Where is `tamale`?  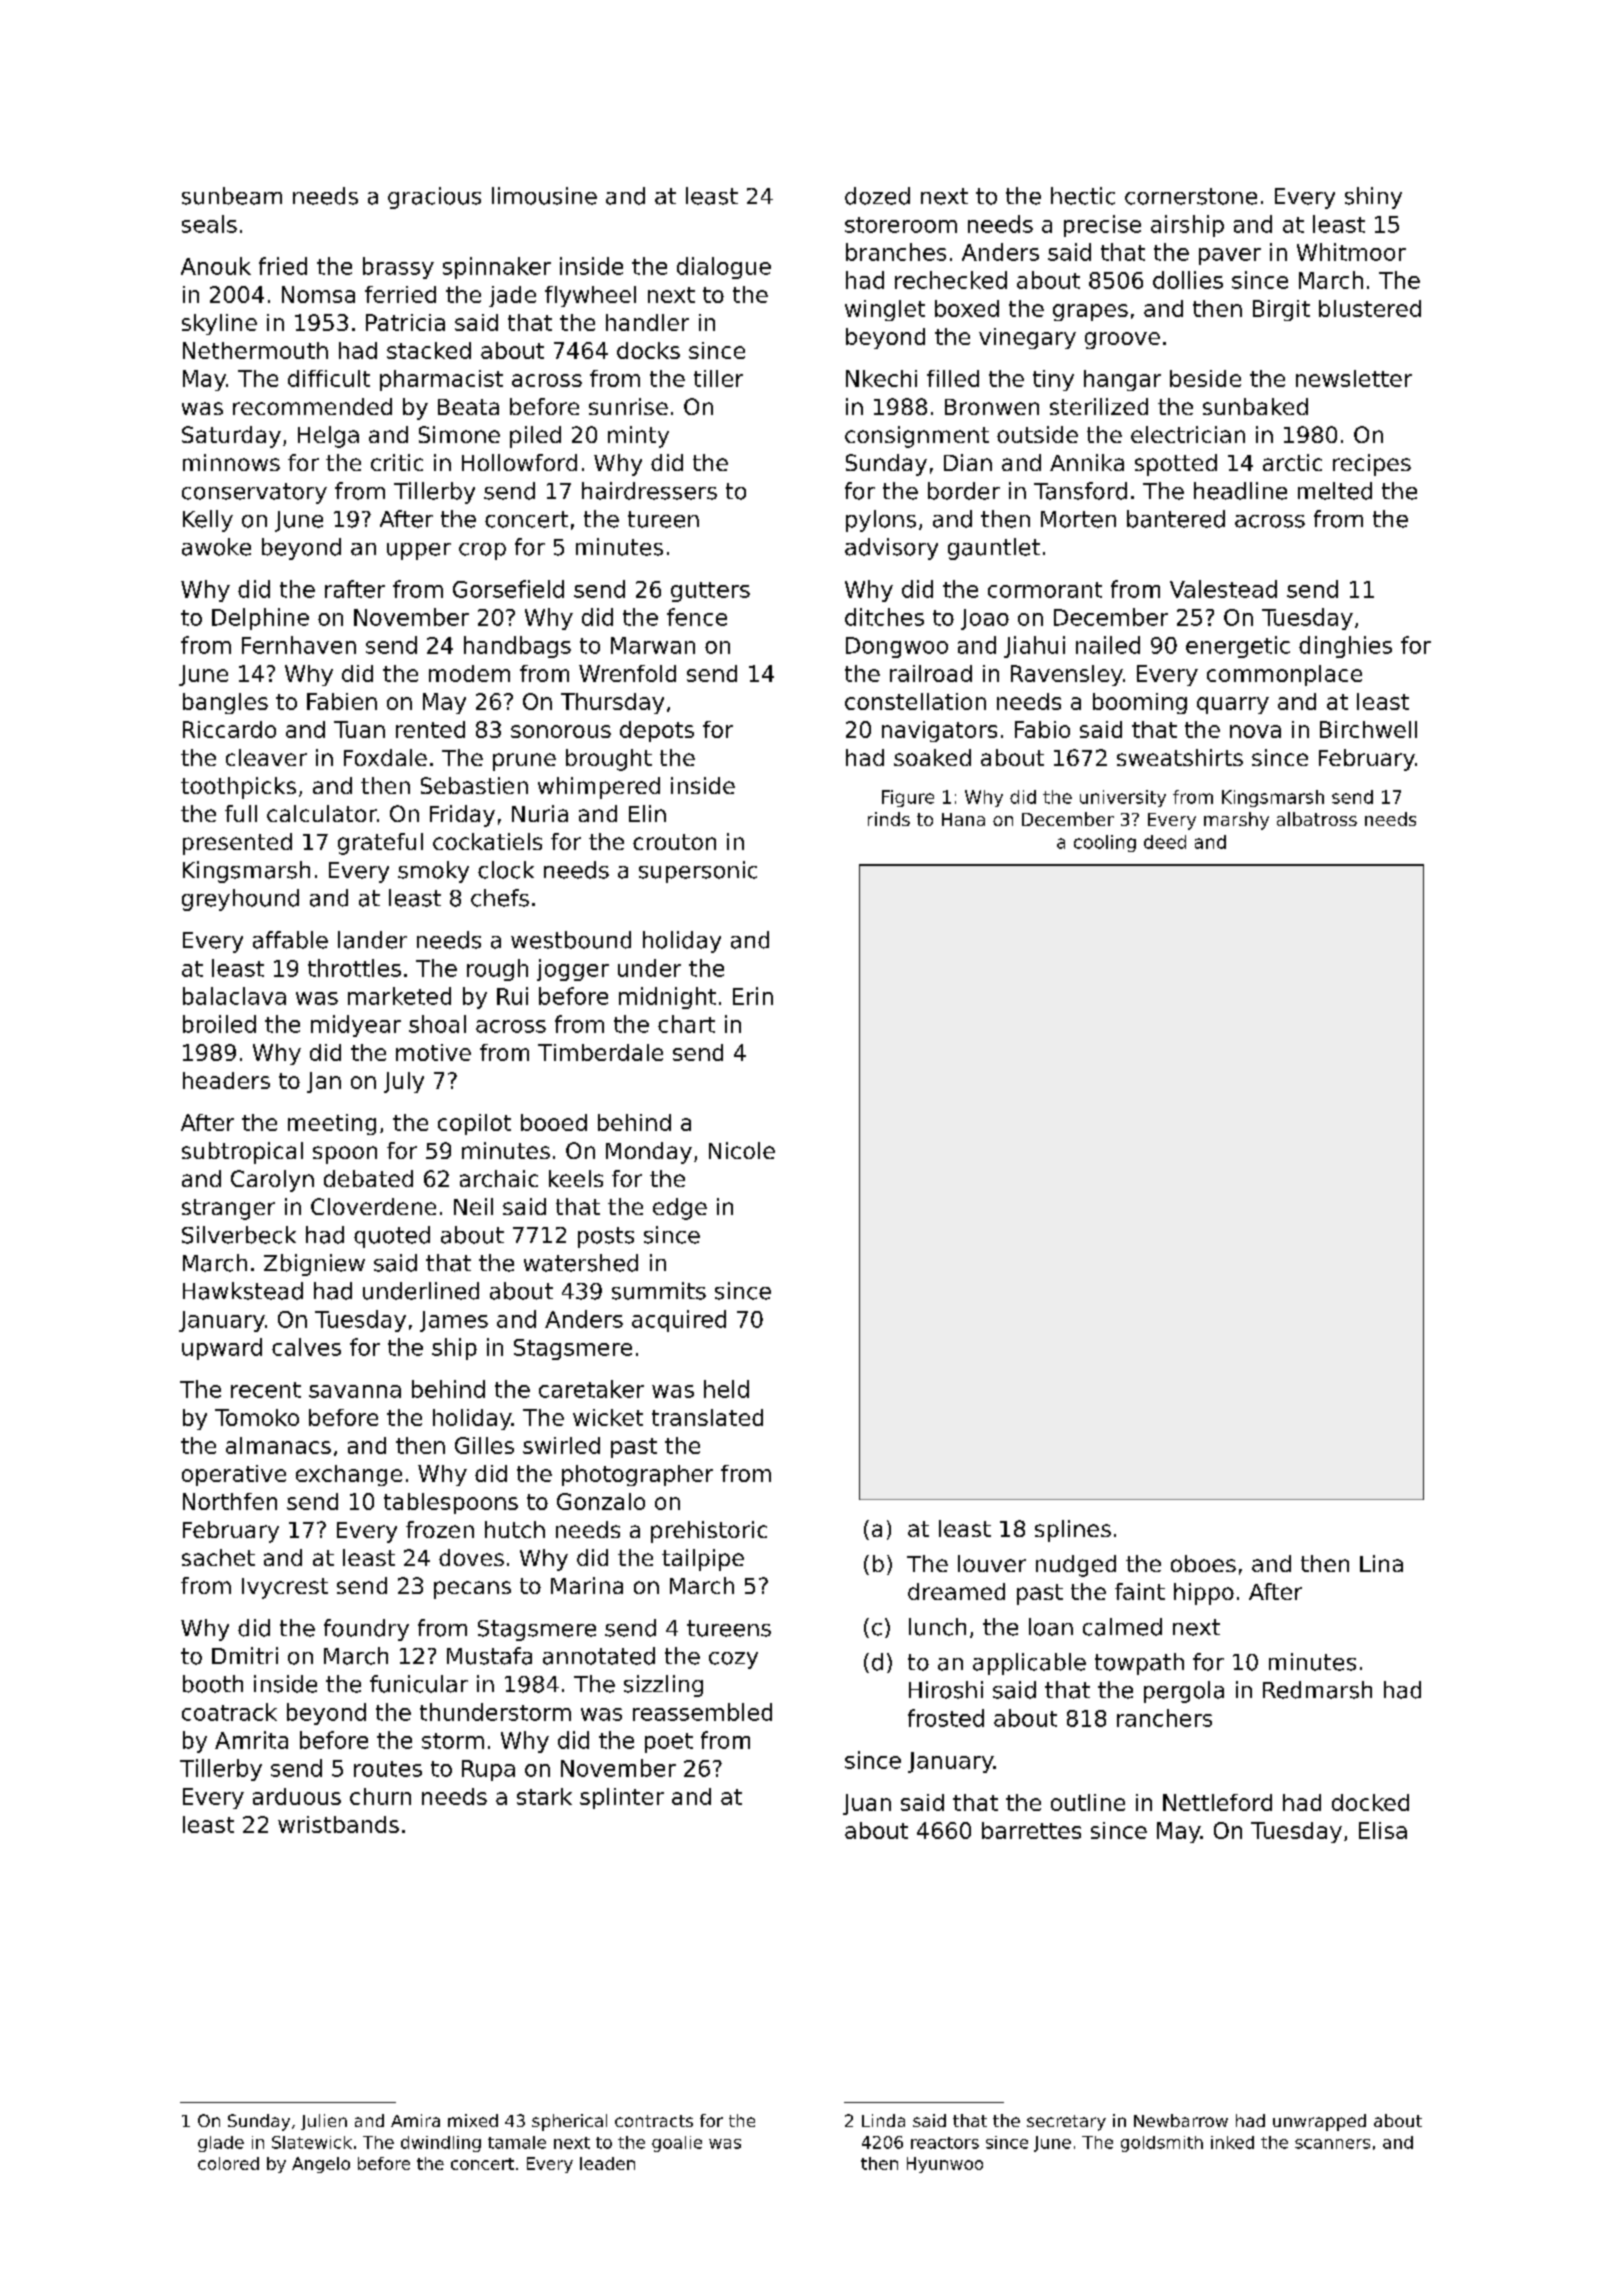
tamale is located at coordinates (517, 2142).
